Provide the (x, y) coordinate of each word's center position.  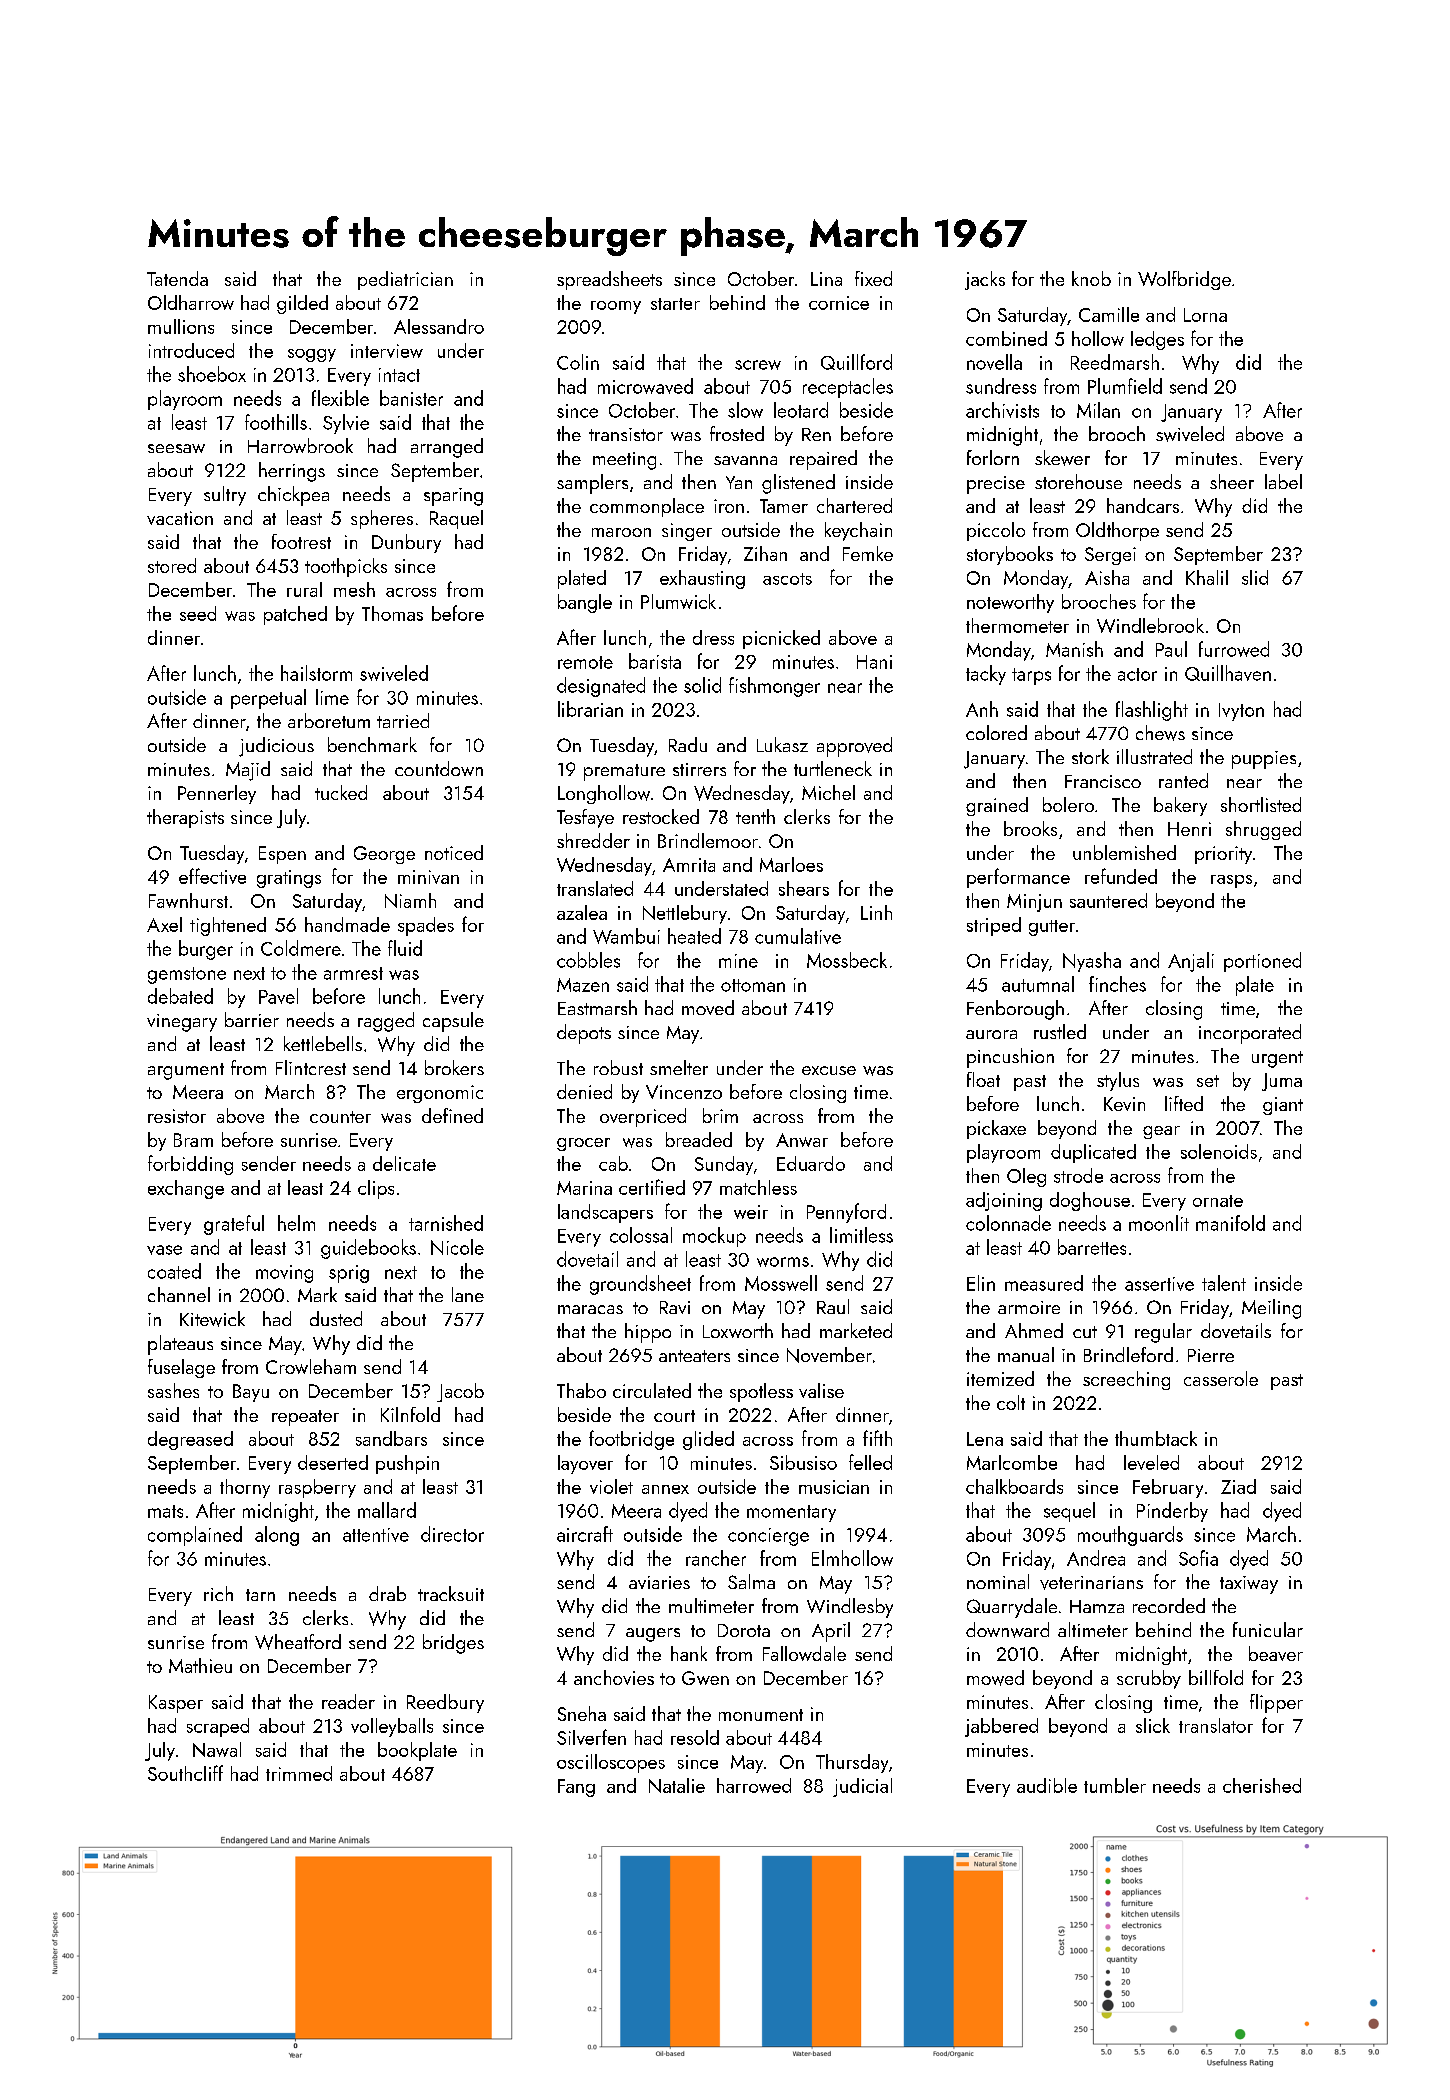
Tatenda (177, 278)
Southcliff (185, 1773)
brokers (454, 1067)
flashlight (1152, 711)
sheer (1232, 481)
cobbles (588, 960)
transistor (626, 434)
